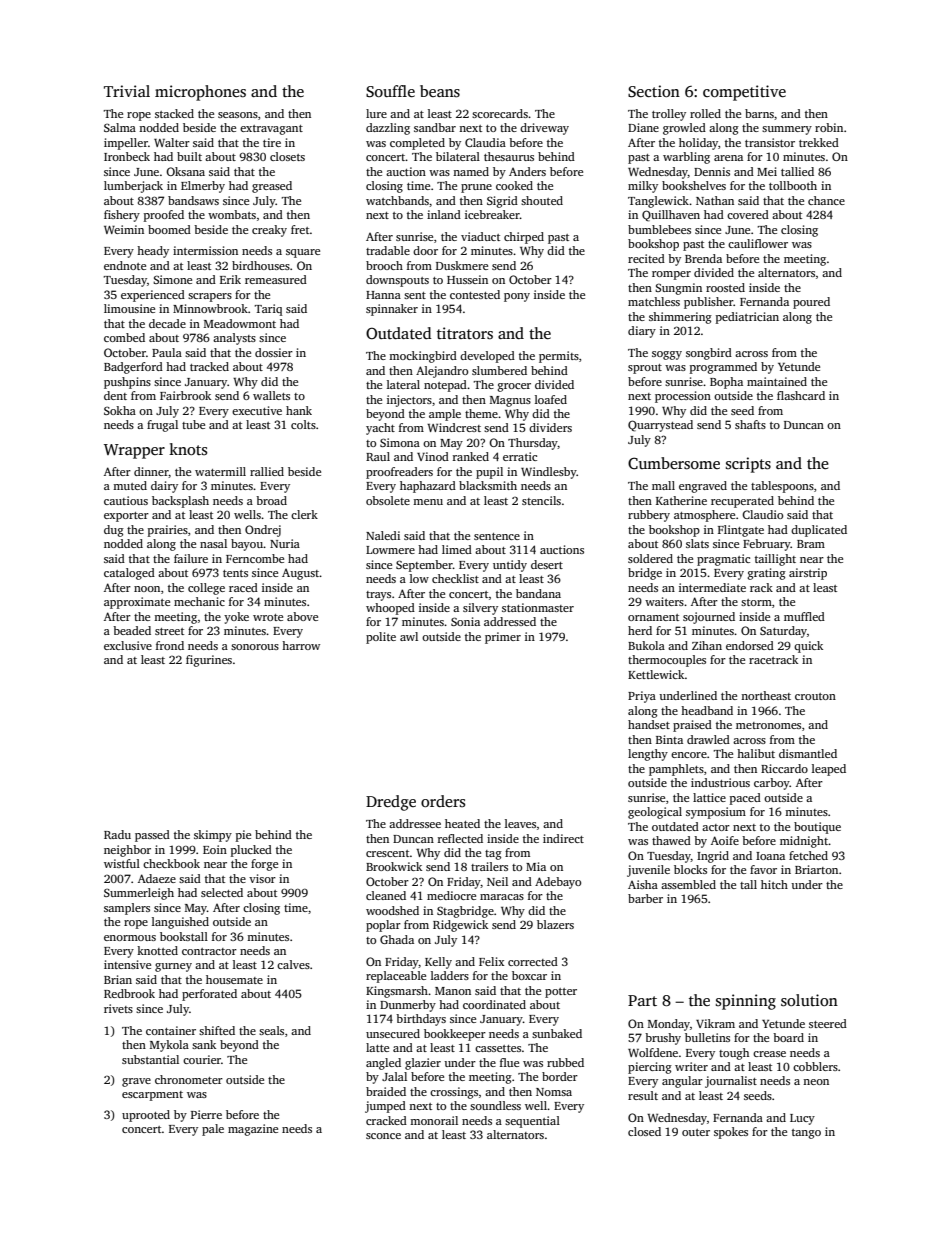 This page has width=952, height=1233. I want to click on Adaeze, so click(157, 878).
